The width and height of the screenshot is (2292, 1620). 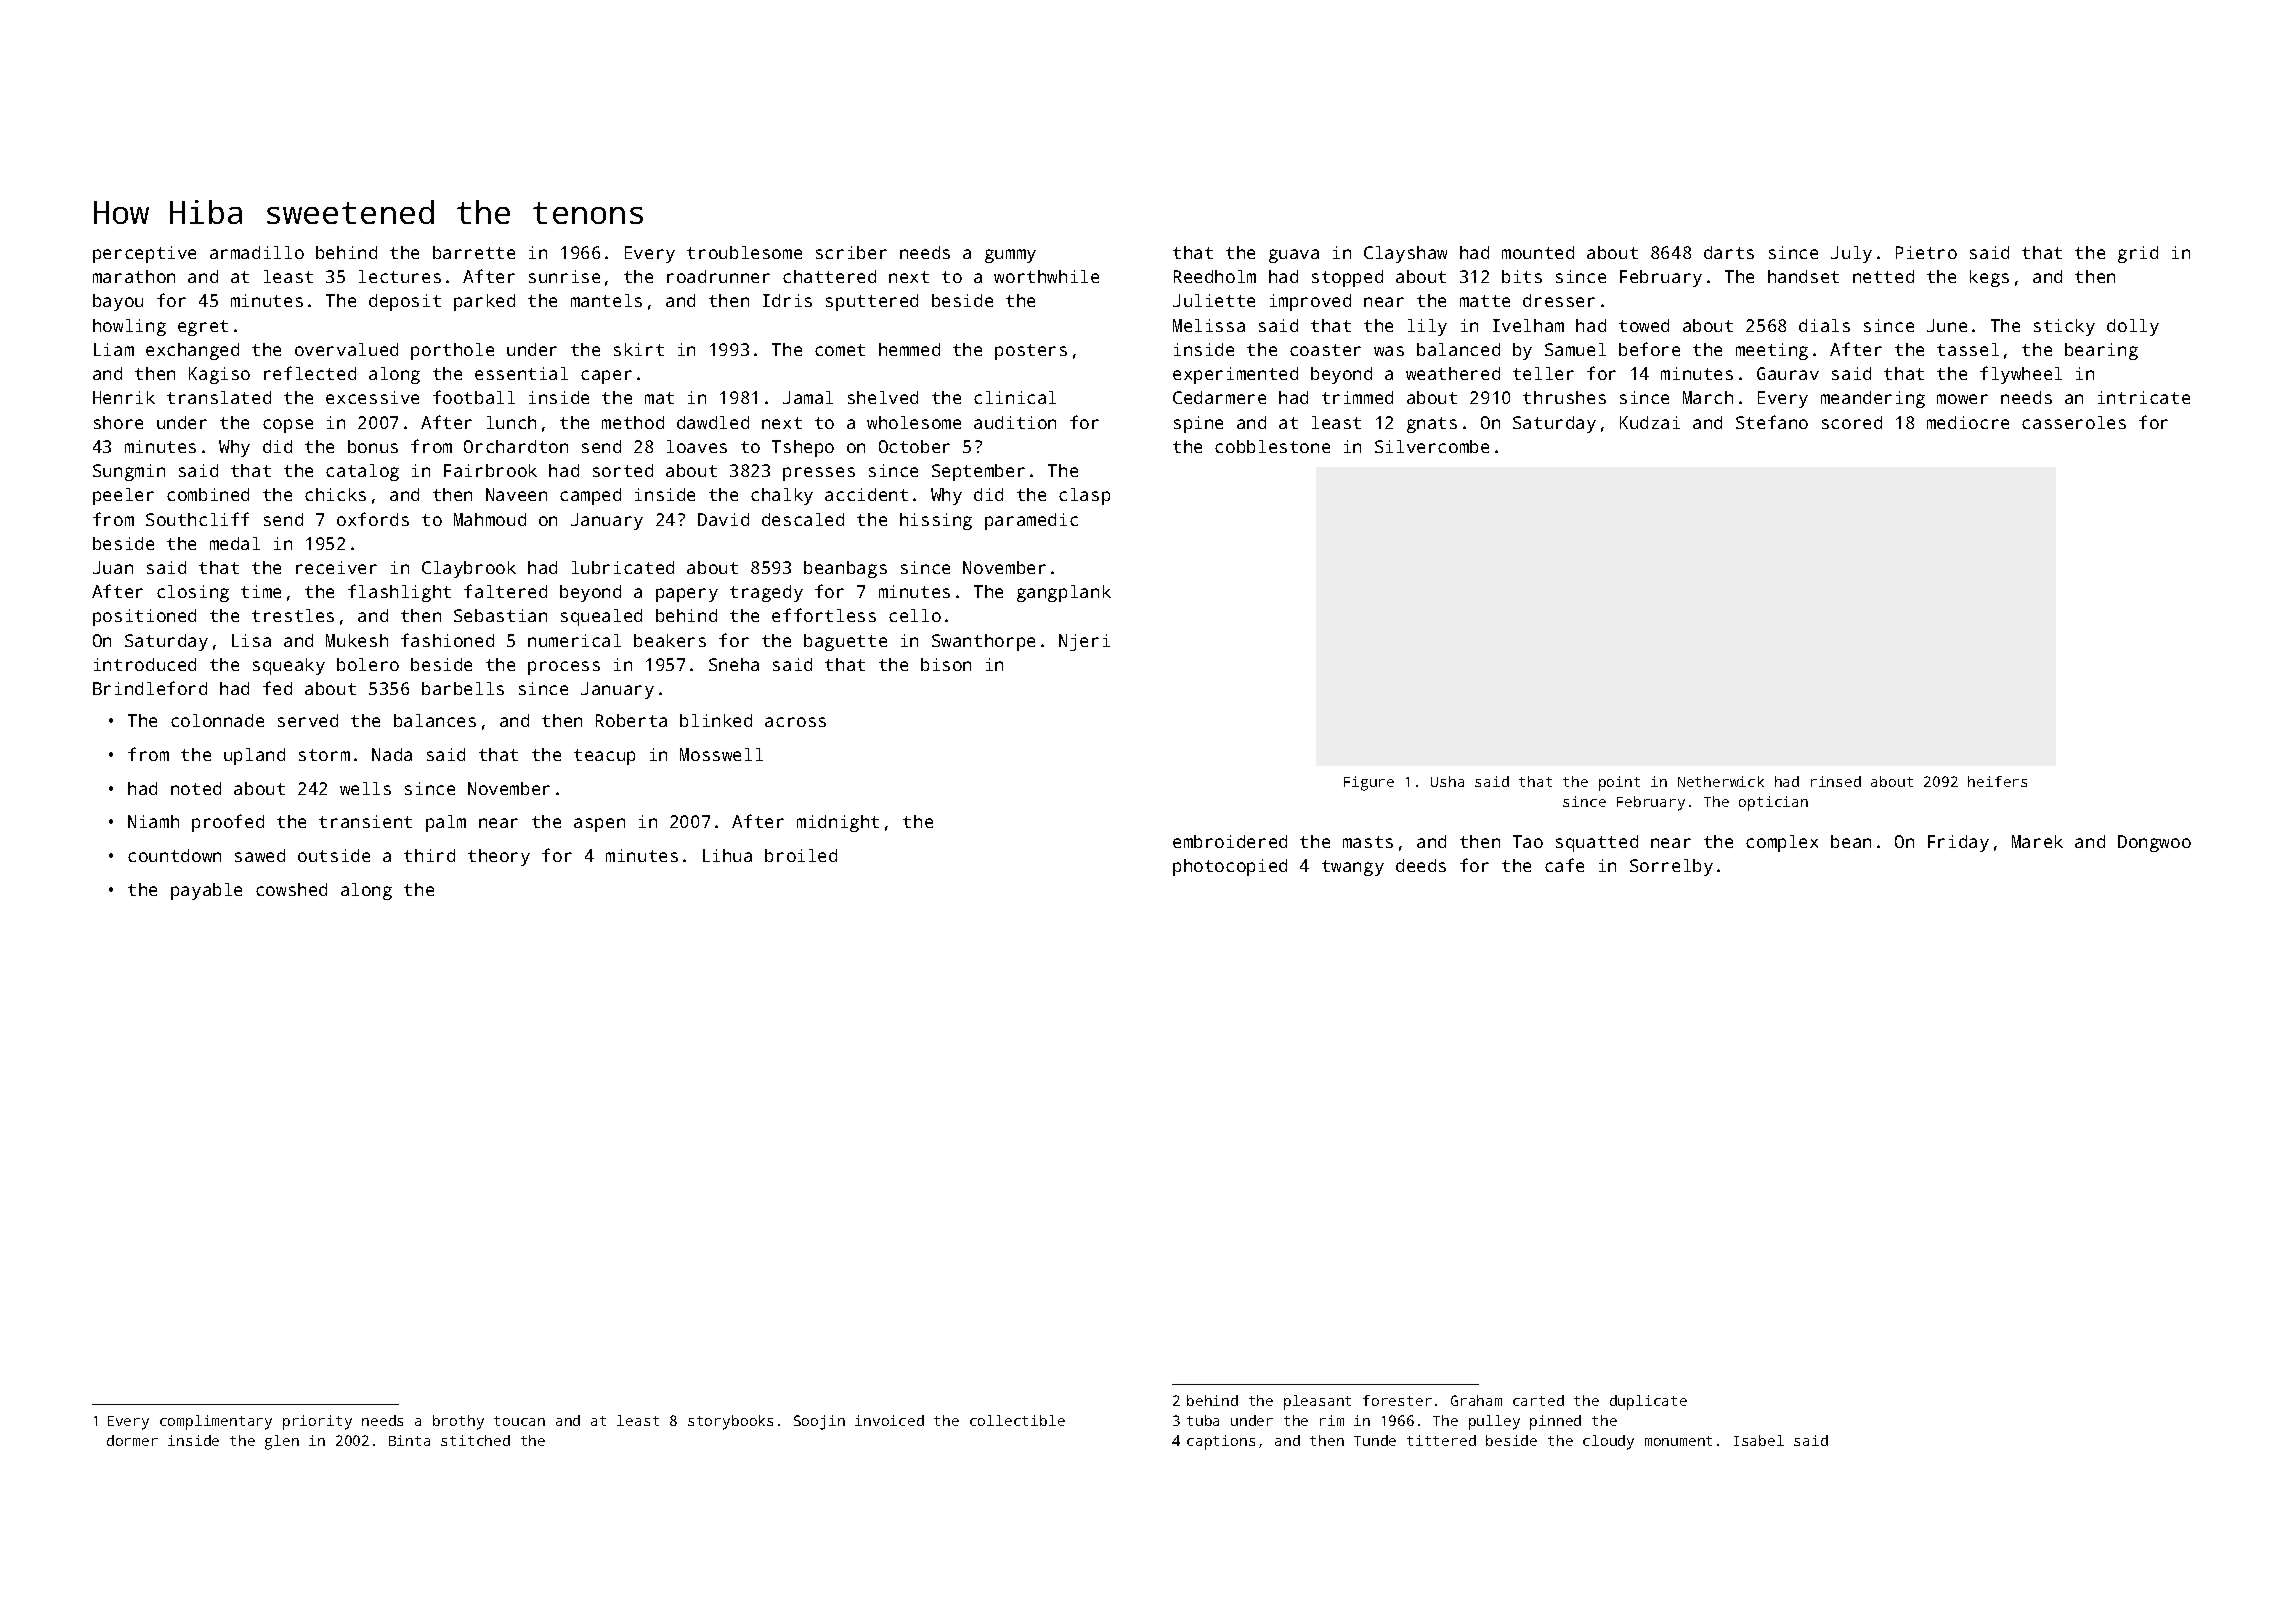 I want to click on darts, so click(x=1729, y=252).
